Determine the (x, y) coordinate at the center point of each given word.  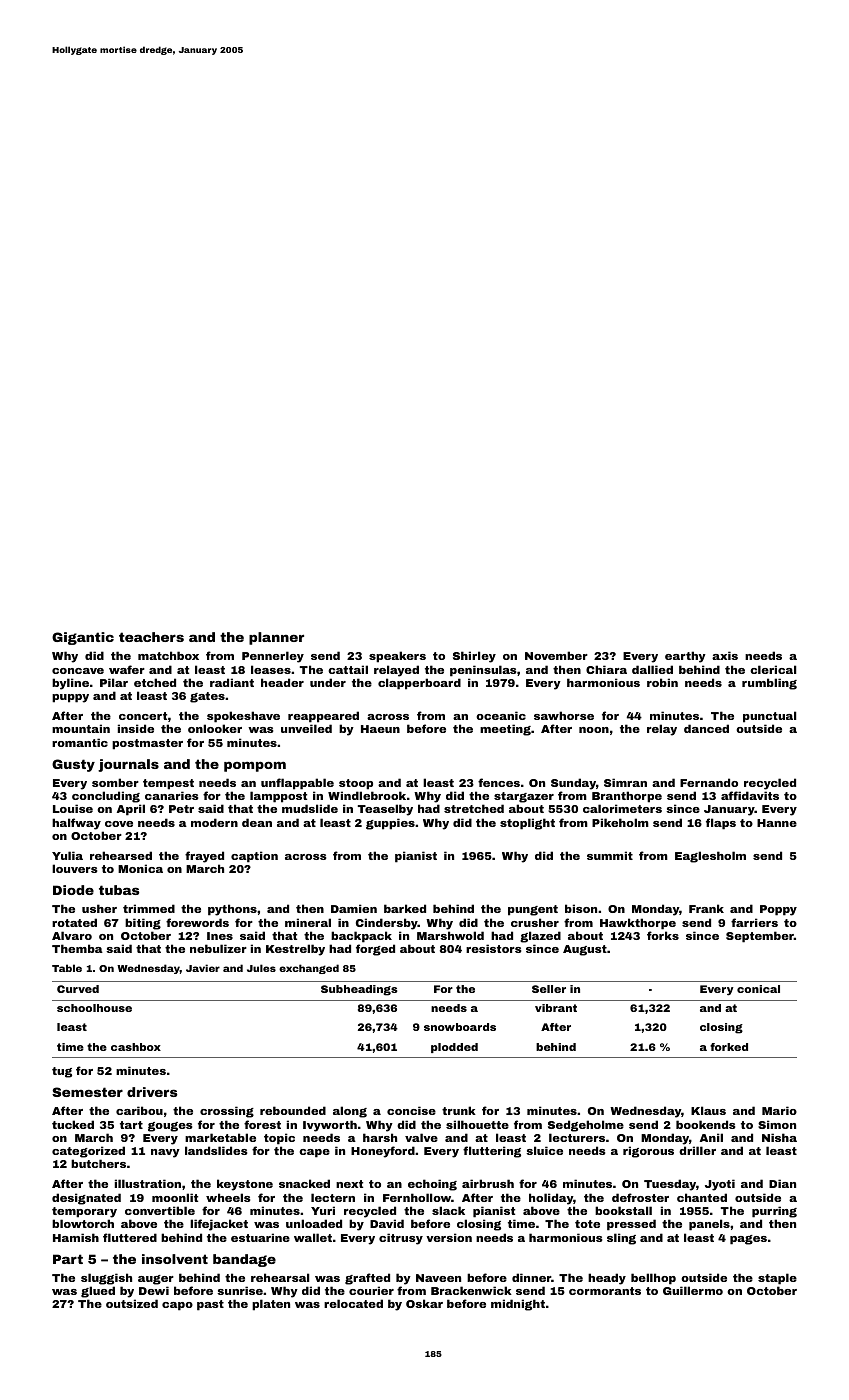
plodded (454, 1048)
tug (62, 1072)
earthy (685, 657)
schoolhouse (94, 1008)
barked (405, 908)
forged (375, 950)
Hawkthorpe (638, 924)
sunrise (240, 1290)
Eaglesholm (710, 857)
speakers (397, 657)
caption (254, 857)
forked (729, 1047)
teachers (151, 637)
